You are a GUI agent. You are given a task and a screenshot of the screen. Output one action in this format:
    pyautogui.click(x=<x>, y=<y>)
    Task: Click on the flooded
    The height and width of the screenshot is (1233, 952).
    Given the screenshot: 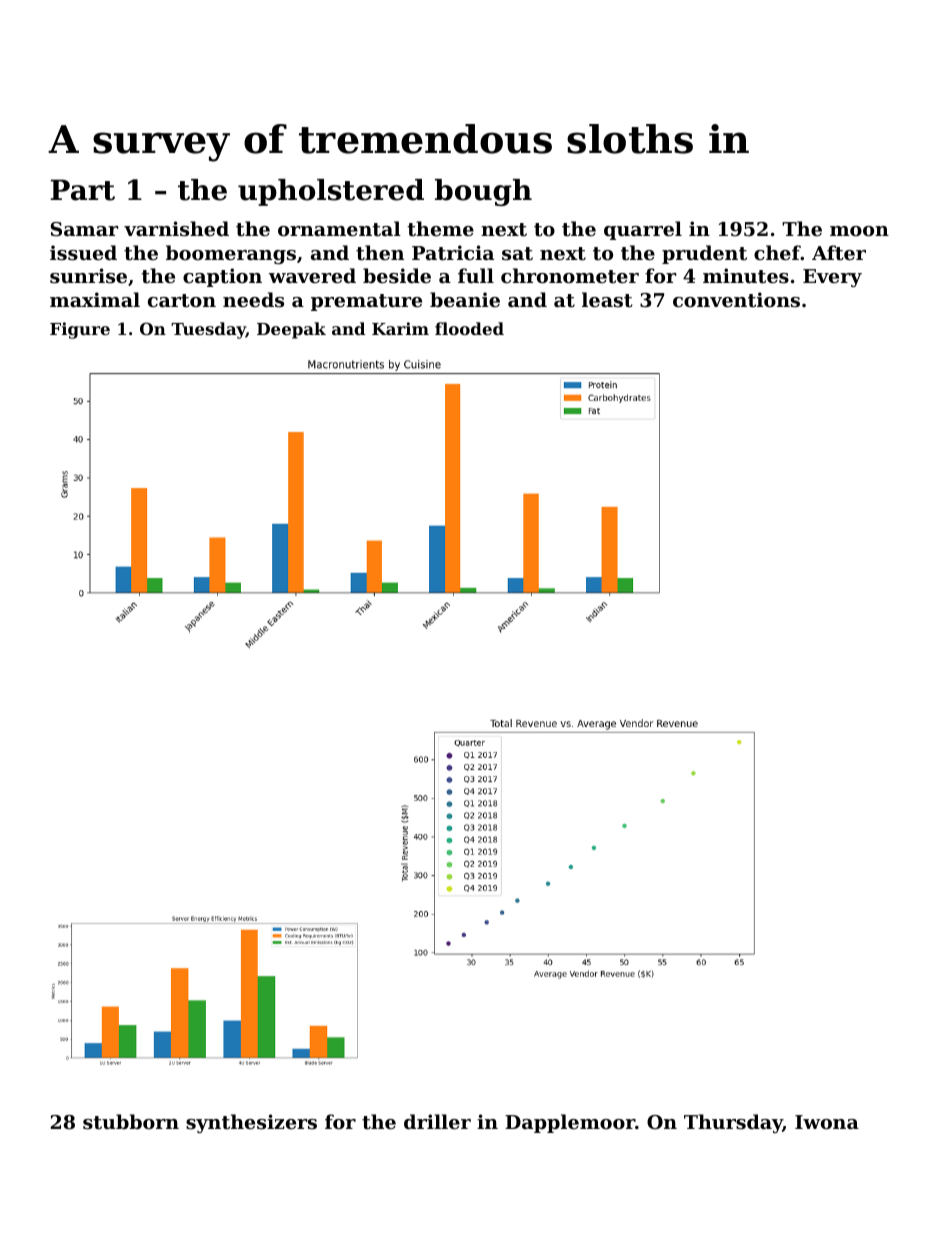 What is the action you would take?
    pyautogui.click(x=469, y=328)
